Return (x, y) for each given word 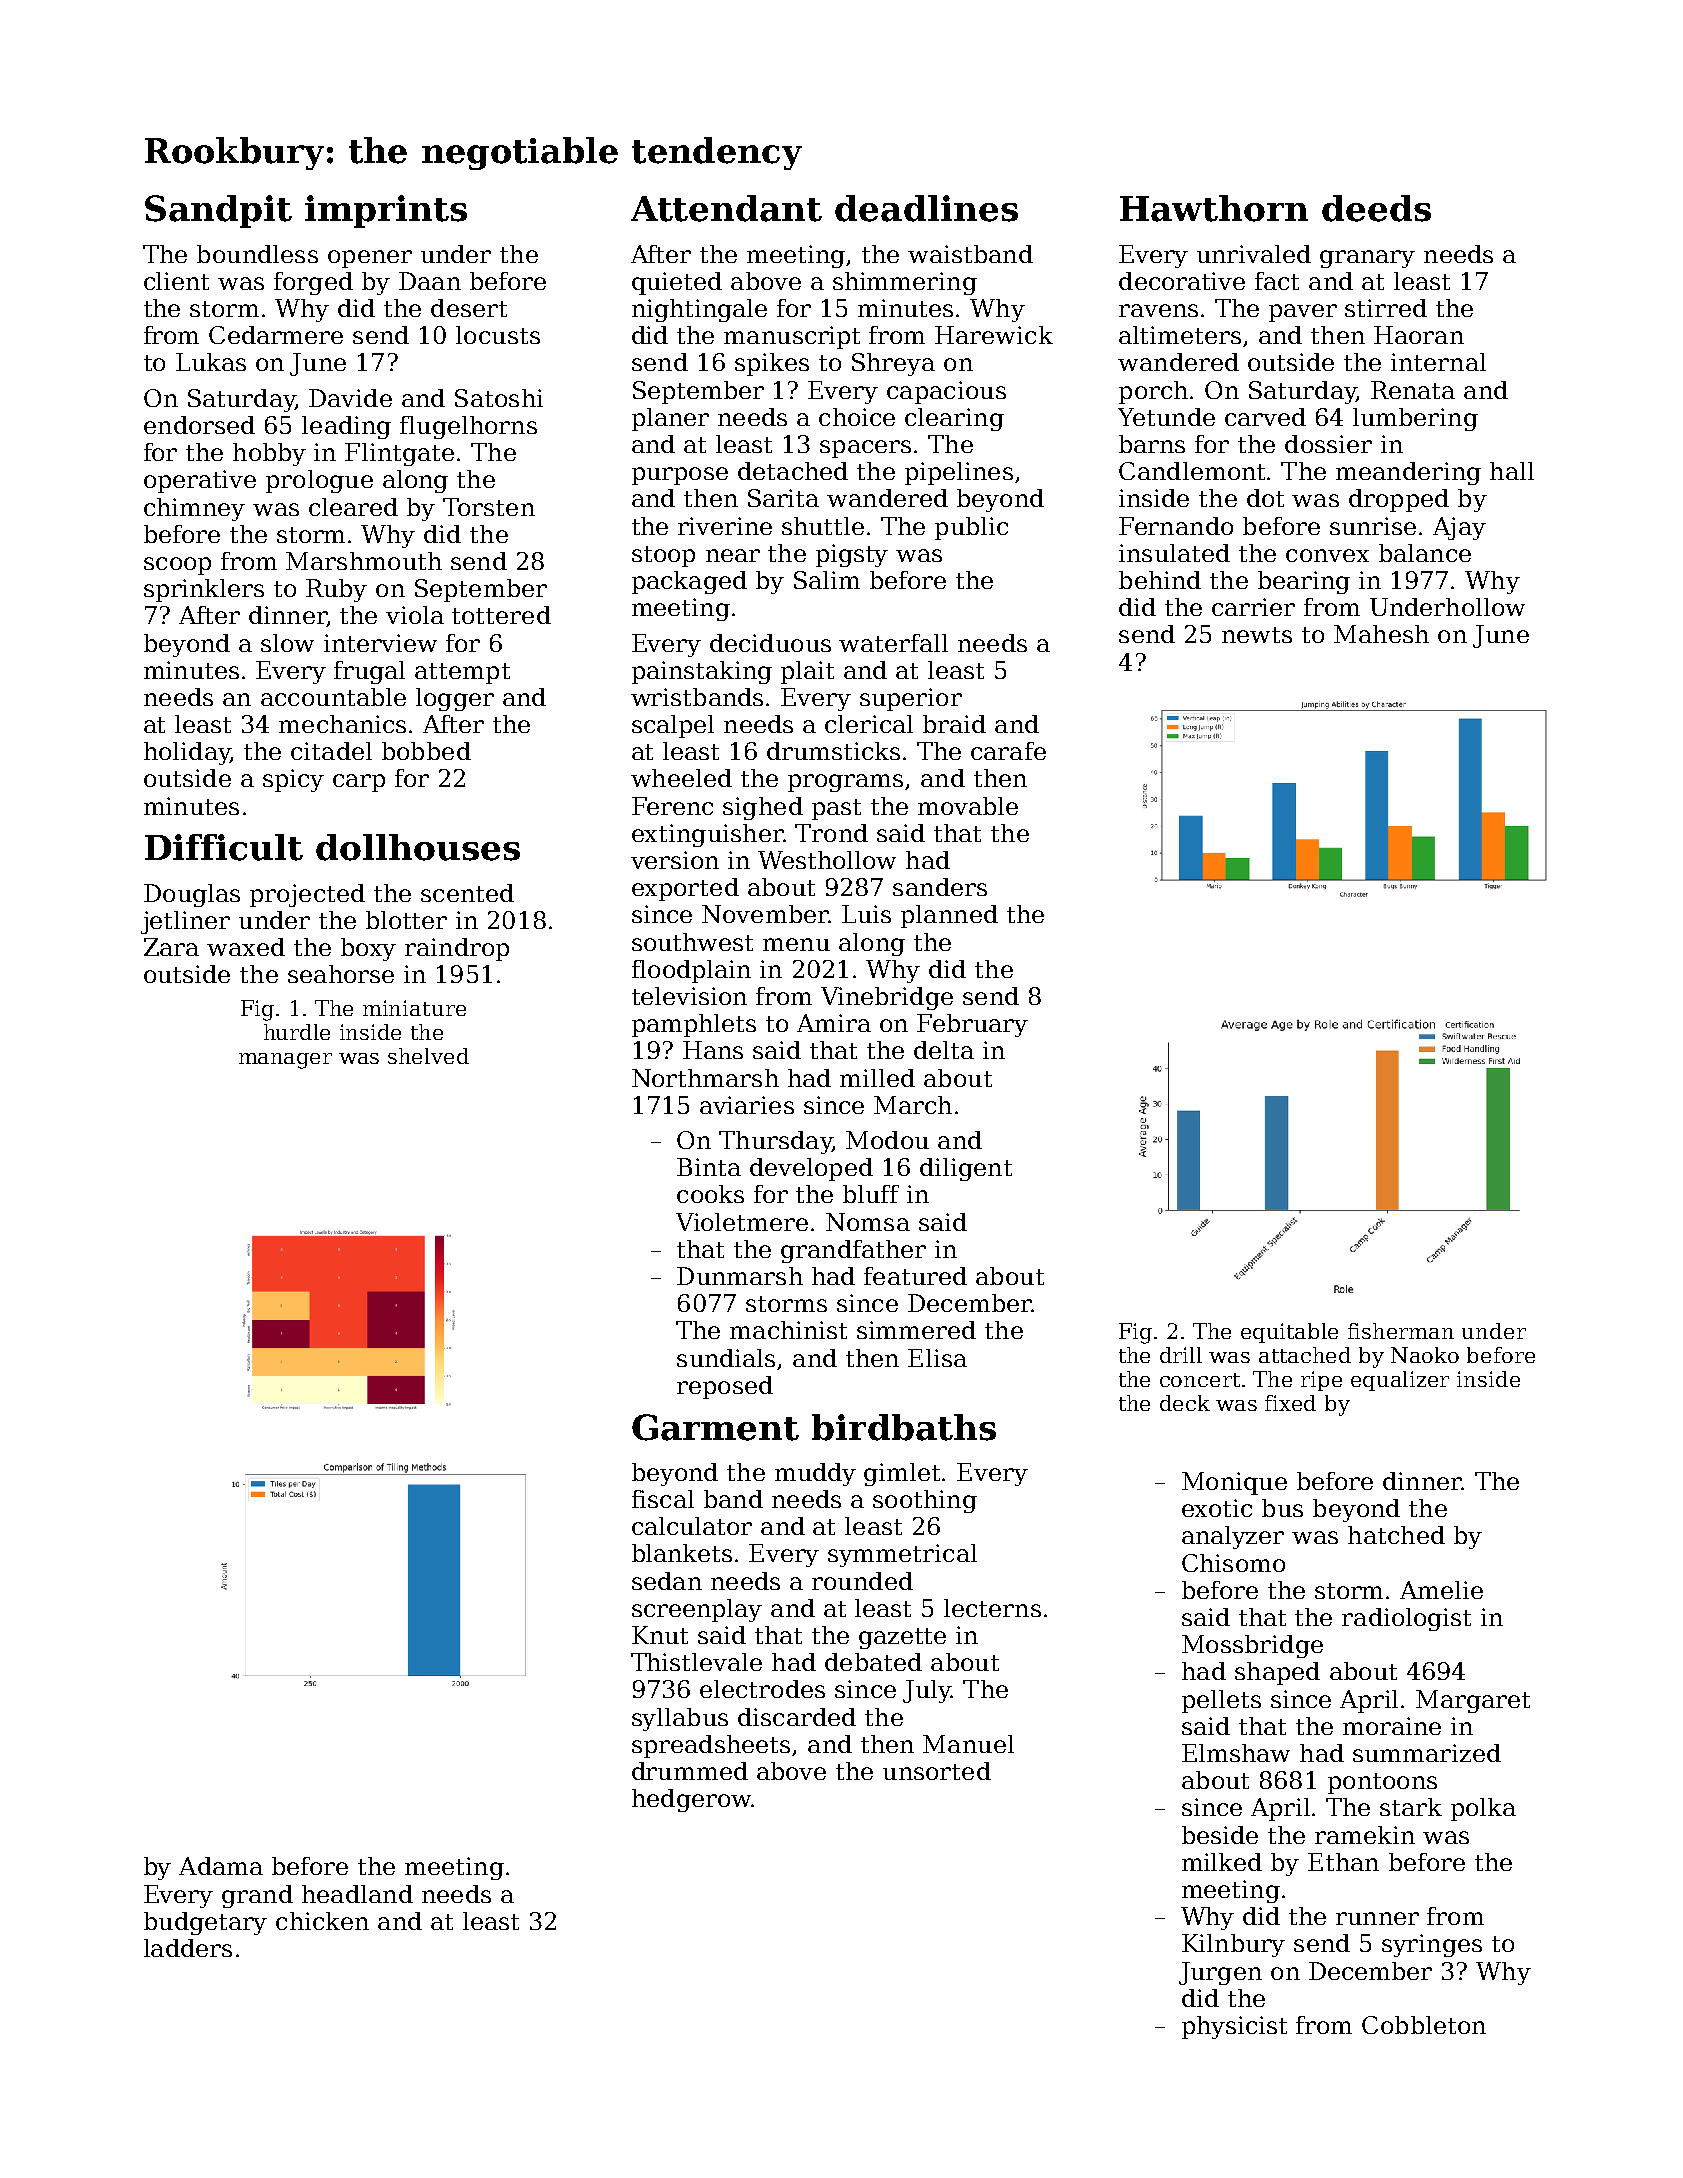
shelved (428, 1056)
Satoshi (499, 398)
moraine (1392, 1726)
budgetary (205, 1923)
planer (670, 419)
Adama (221, 1866)
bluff (871, 1194)
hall (1512, 471)
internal (1438, 362)
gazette (902, 1638)
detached (793, 471)
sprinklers (204, 590)
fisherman (1401, 1331)
